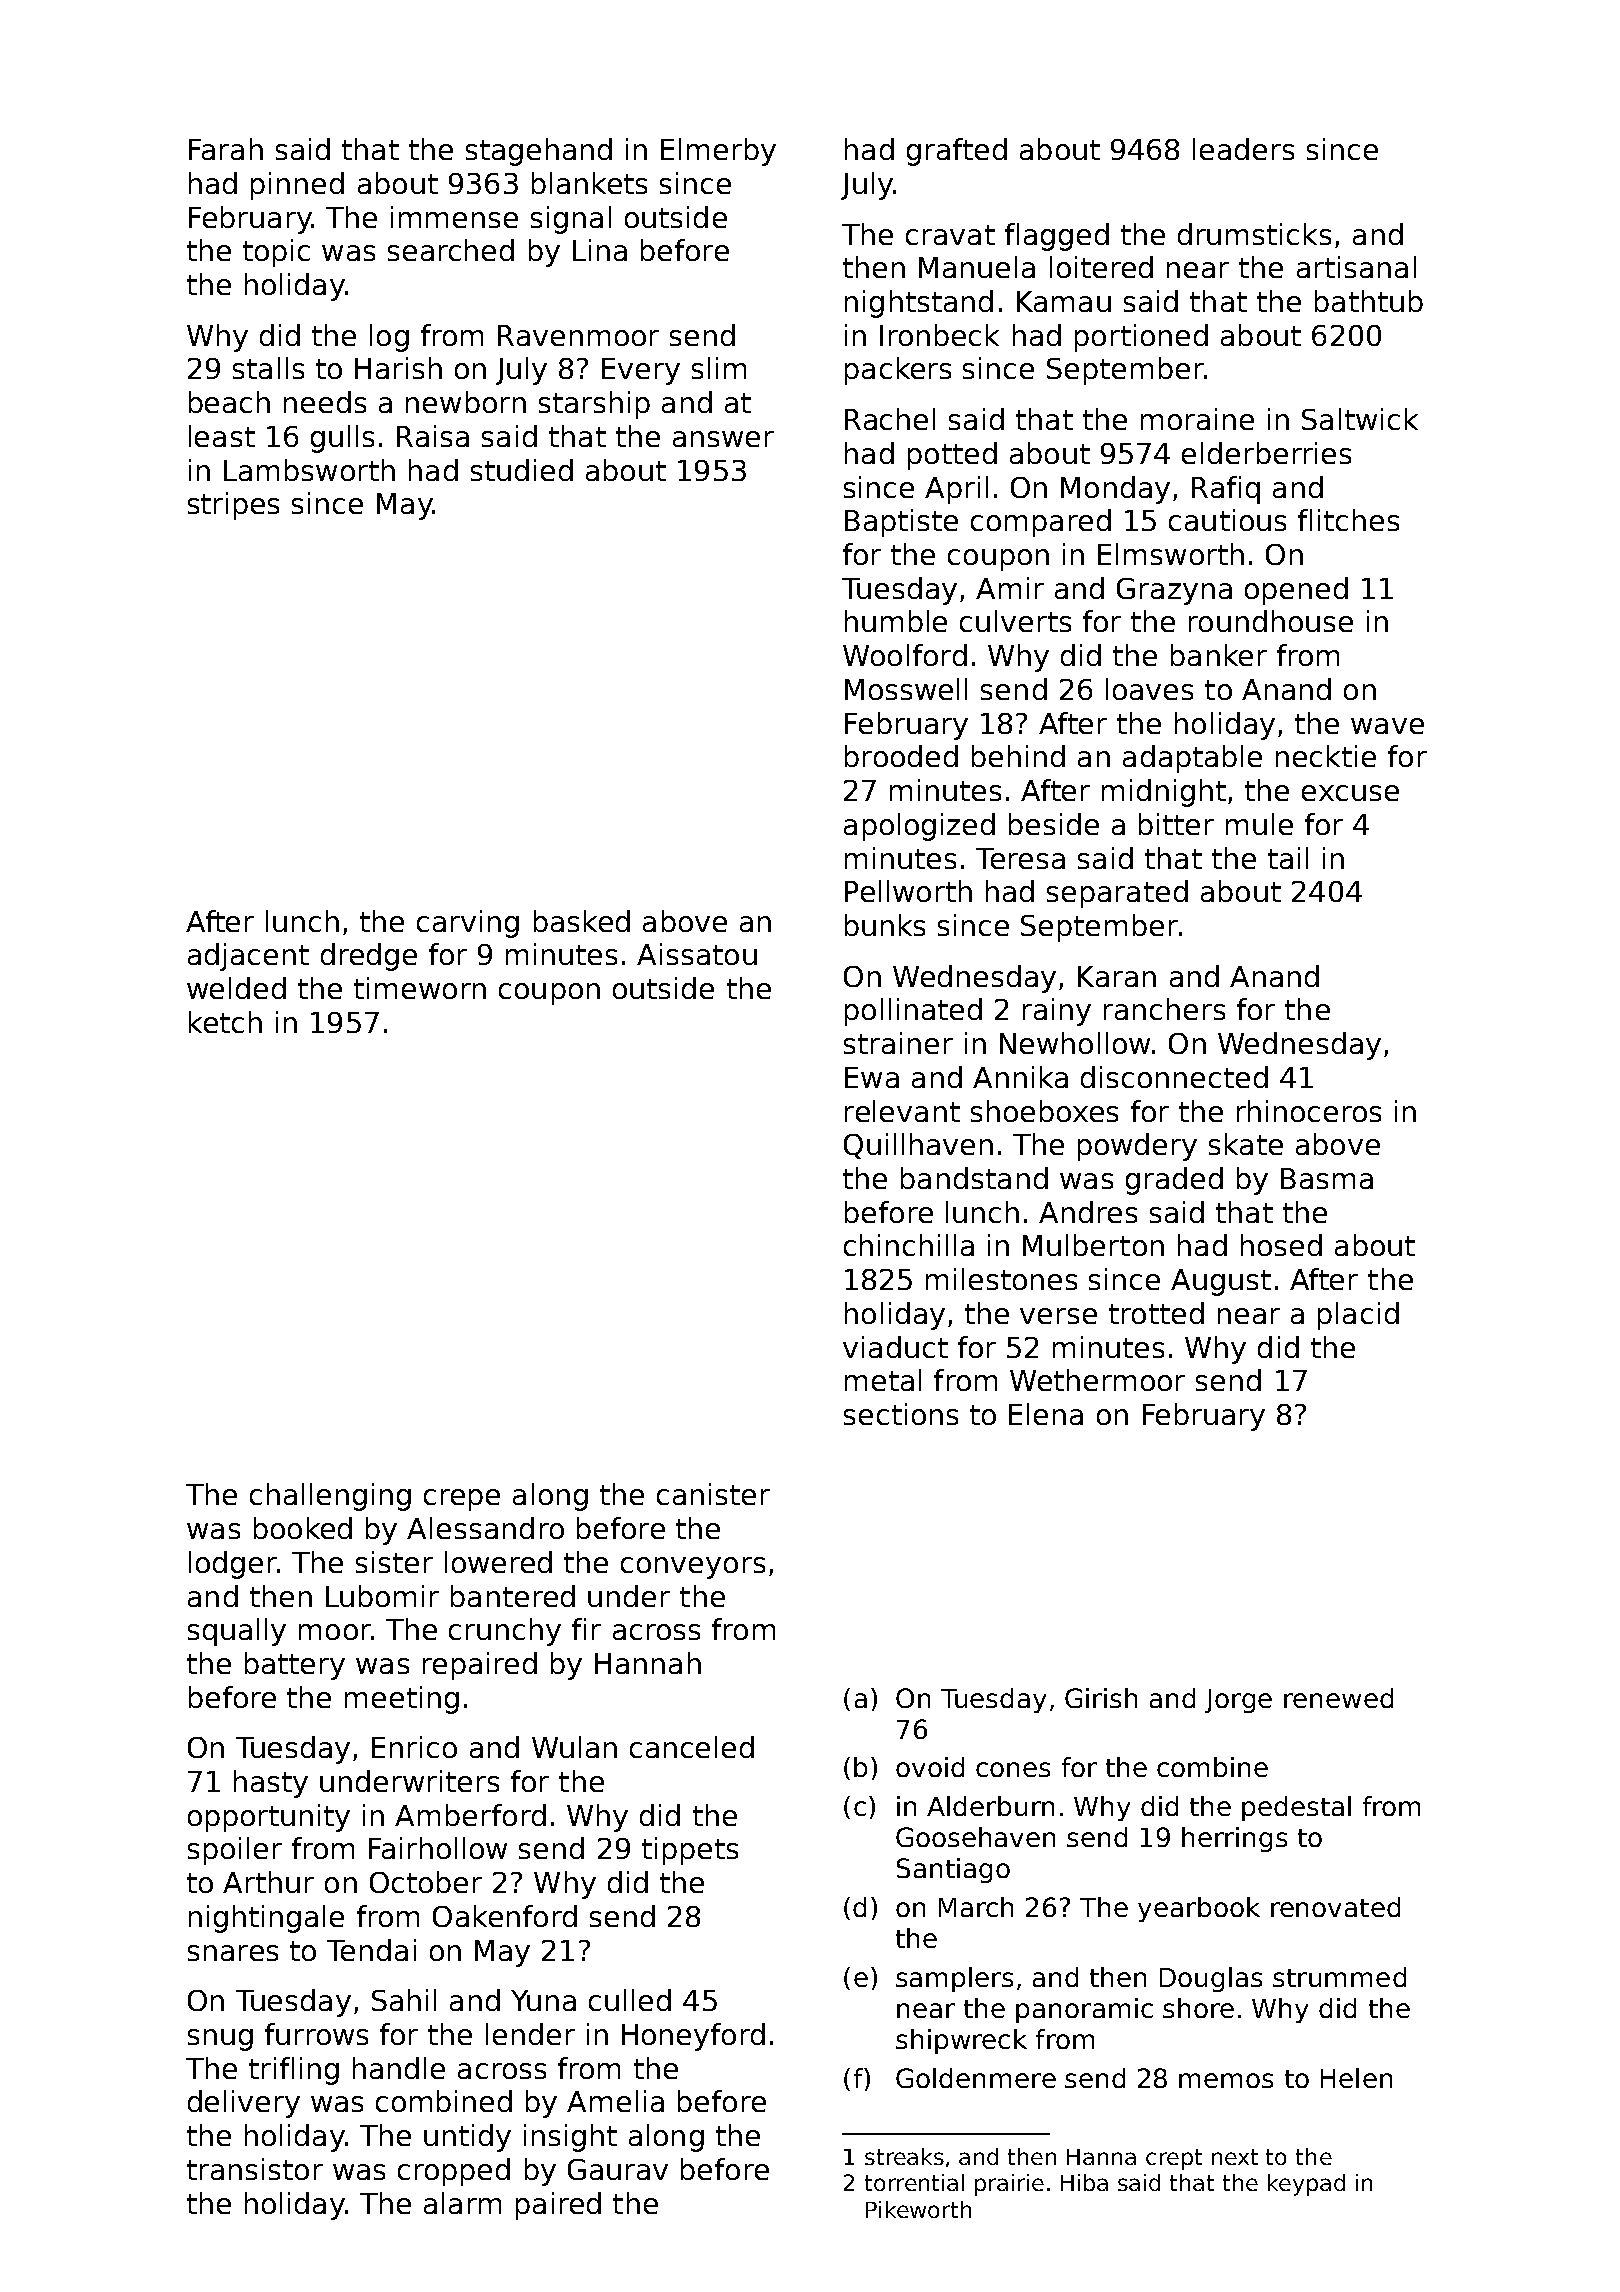 The image size is (1620, 2292). What do you see at coordinates (895, 1347) in the document?
I see `viaduct` at bounding box center [895, 1347].
